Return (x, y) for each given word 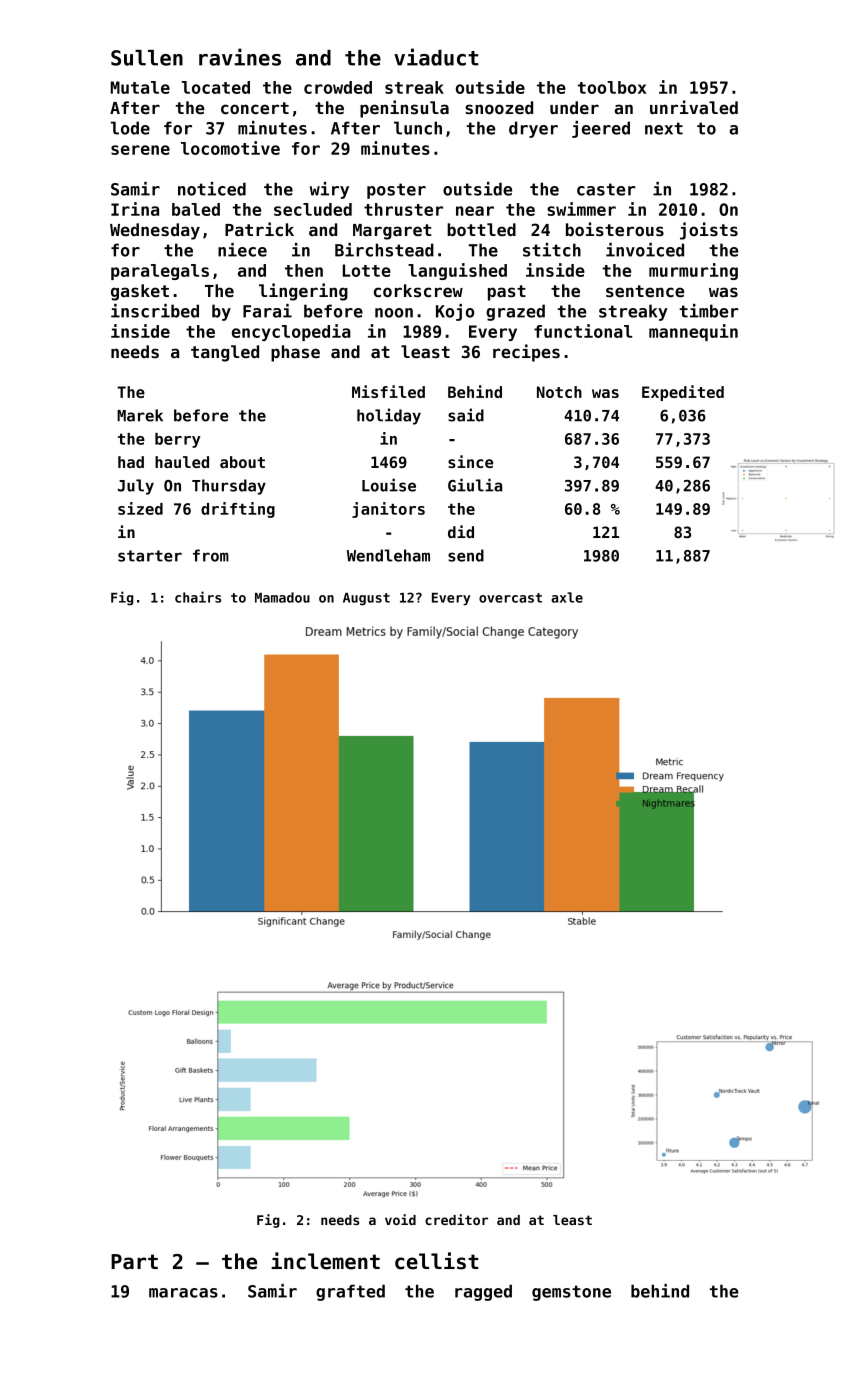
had (131, 462)
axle (567, 597)
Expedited (683, 393)
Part (134, 1262)
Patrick (259, 229)
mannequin (693, 332)
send (466, 555)
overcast (510, 598)
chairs (198, 597)
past (507, 293)
